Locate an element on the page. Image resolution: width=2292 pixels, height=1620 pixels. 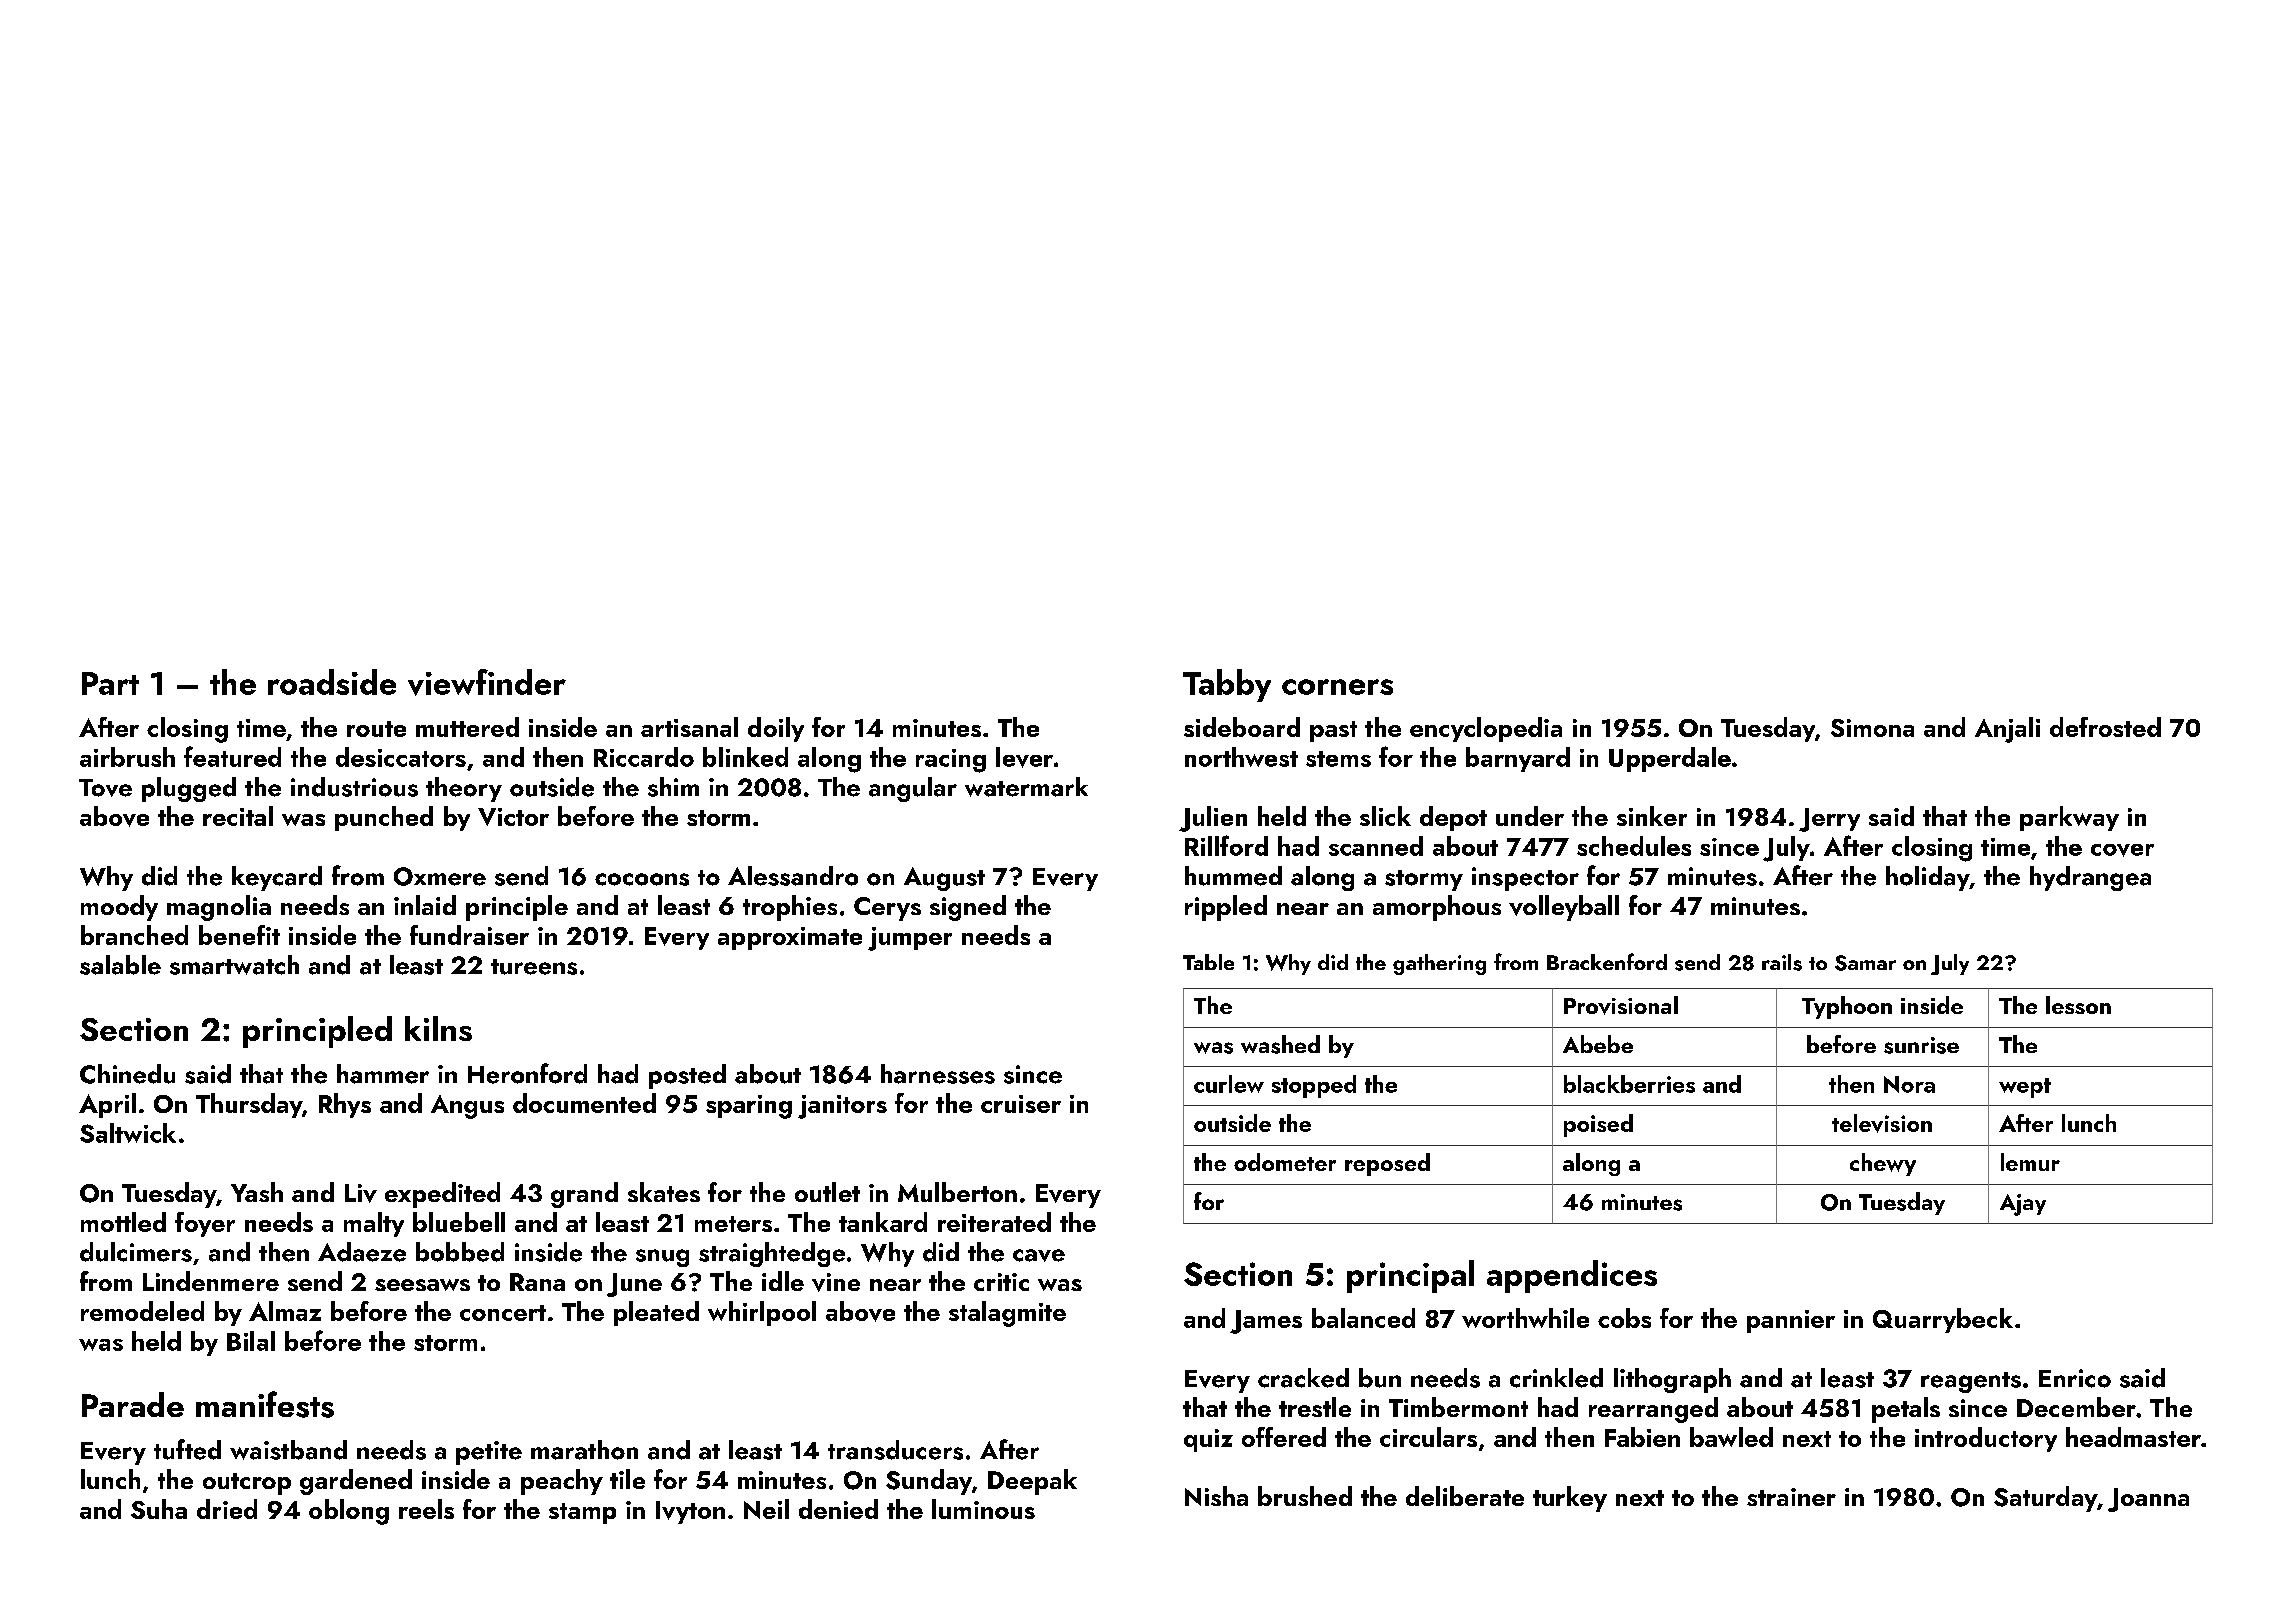
encyclopedia is located at coordinates (1486, 729).
